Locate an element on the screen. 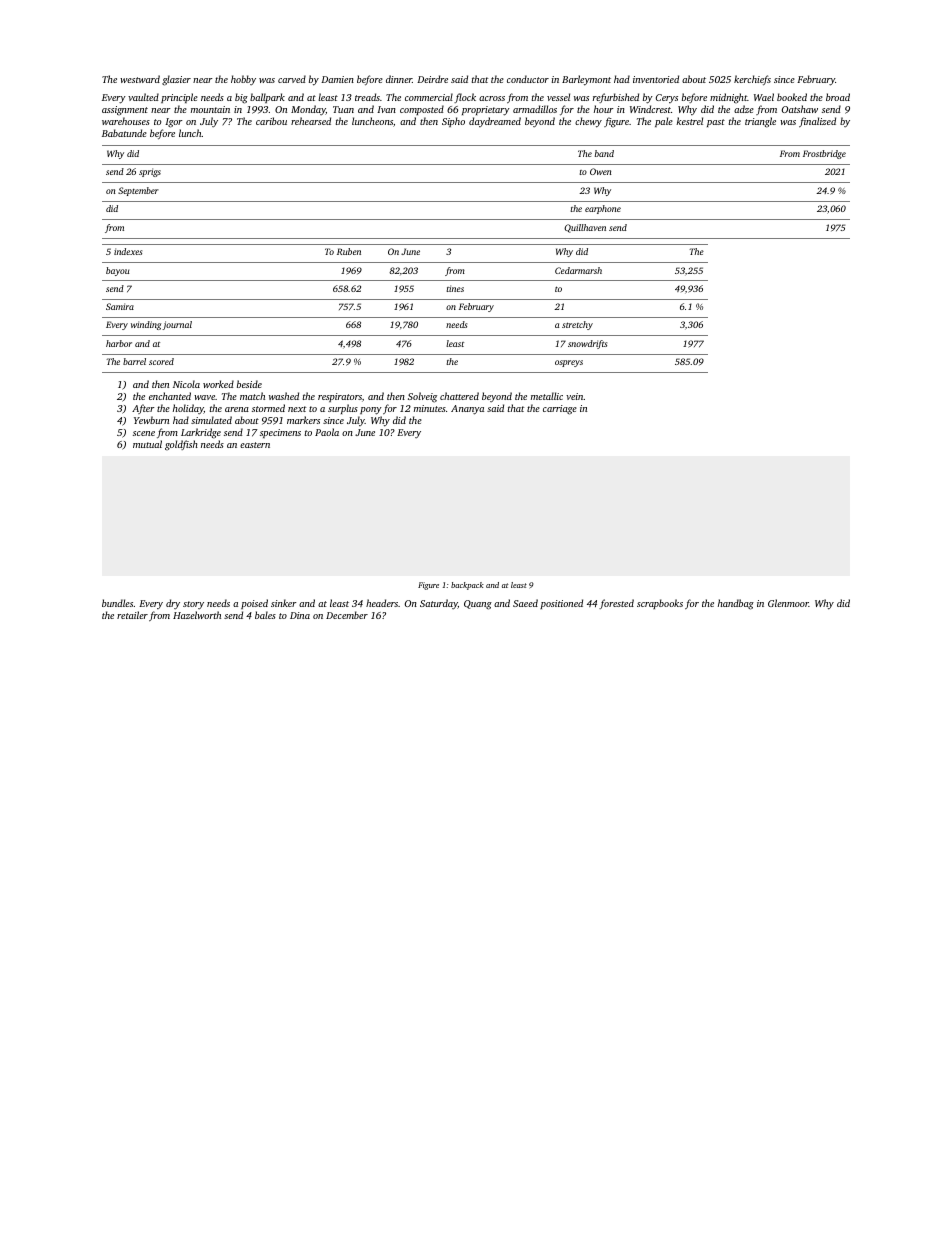 The height and width of the screenshot is (1233, 952). snowdrifts is located at coordinates (587, 344).
